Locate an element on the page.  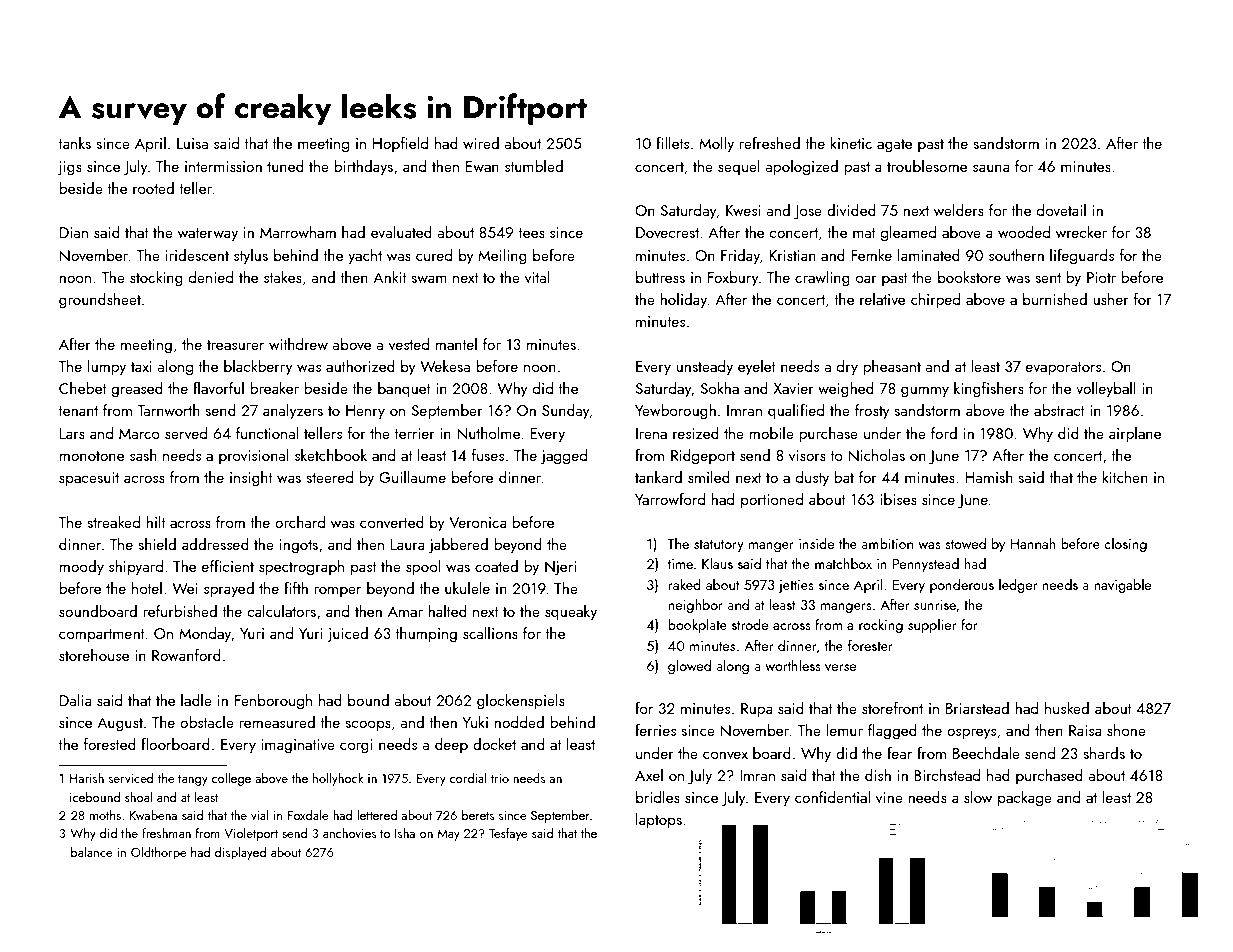
Ewan is located at coordinates (482, 166).
